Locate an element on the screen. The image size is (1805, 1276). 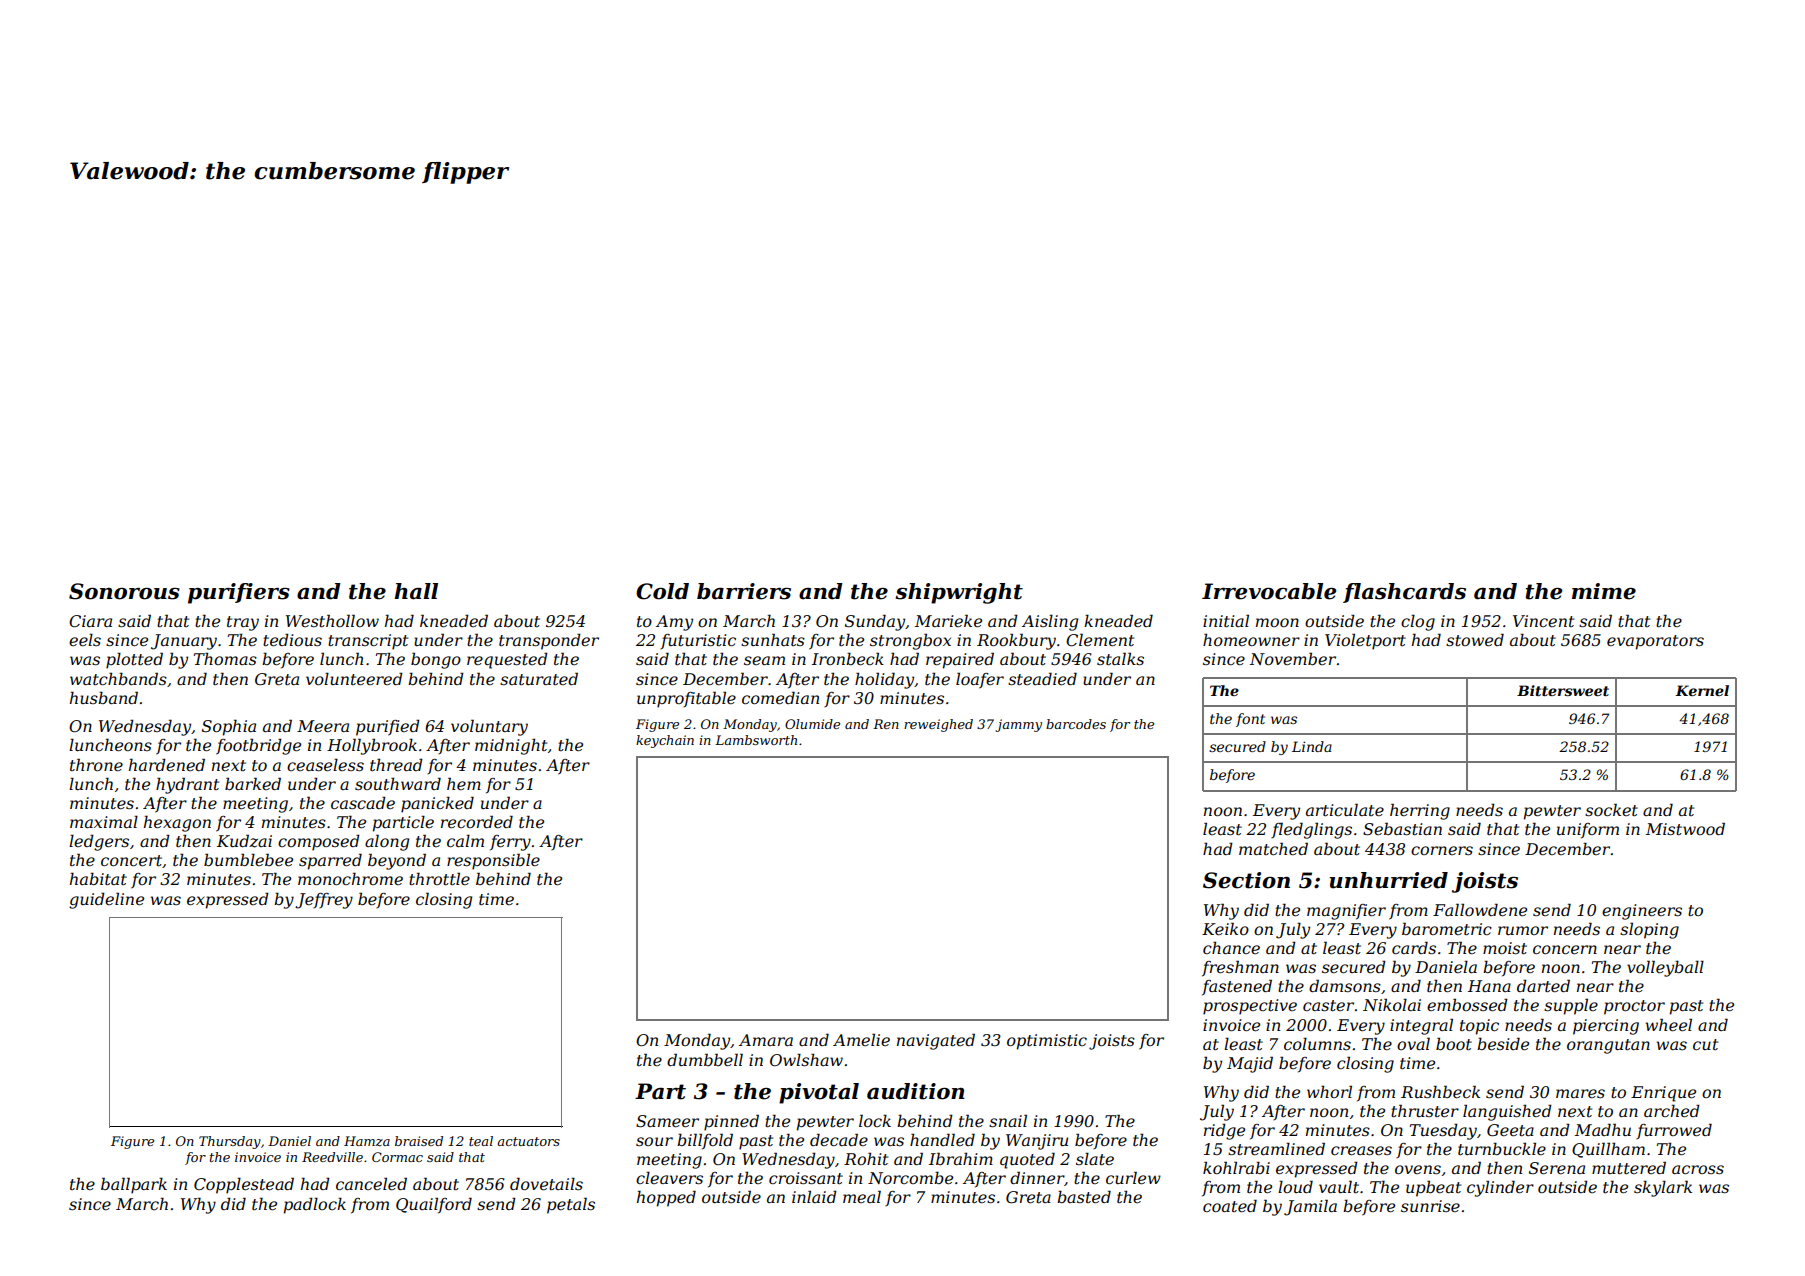
mime is located at coordinates (1604, 591).
